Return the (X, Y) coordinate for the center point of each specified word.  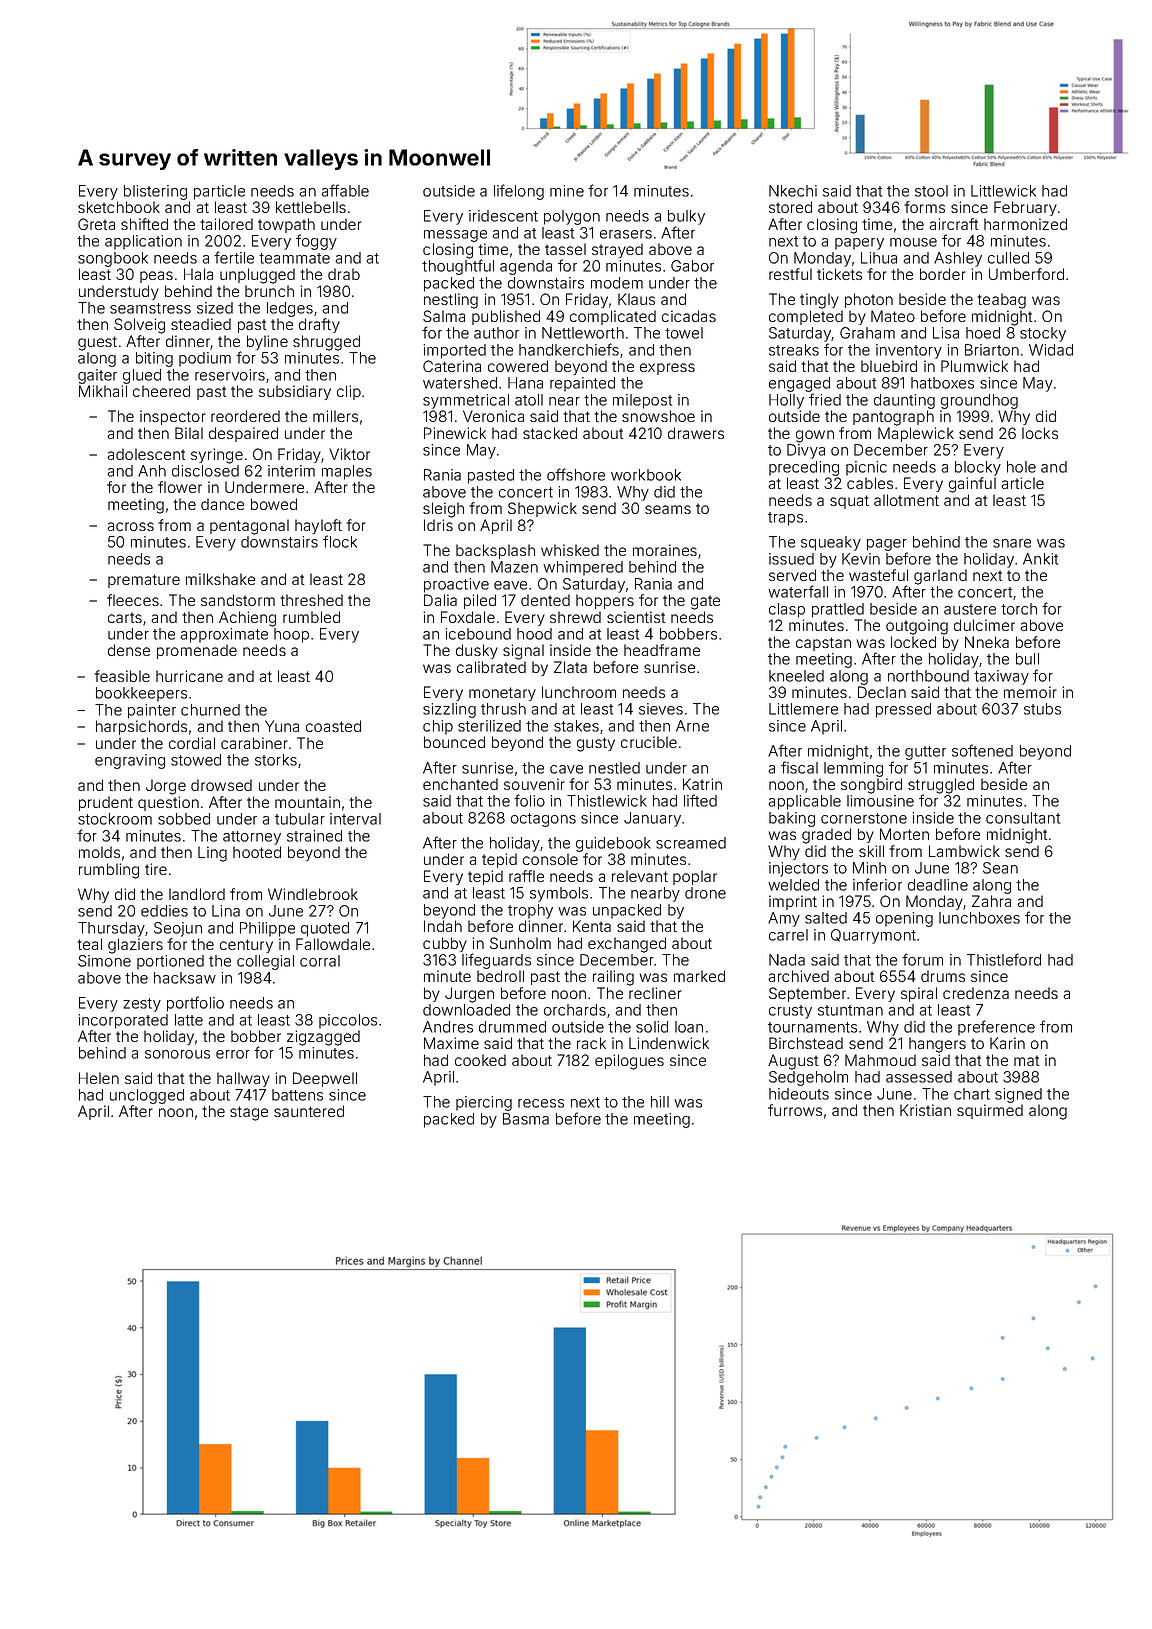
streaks (794, 350)
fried (825, 399)
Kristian (925, 1110)
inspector (173, 417)
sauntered (309, 1111)
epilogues (629, 1062)
